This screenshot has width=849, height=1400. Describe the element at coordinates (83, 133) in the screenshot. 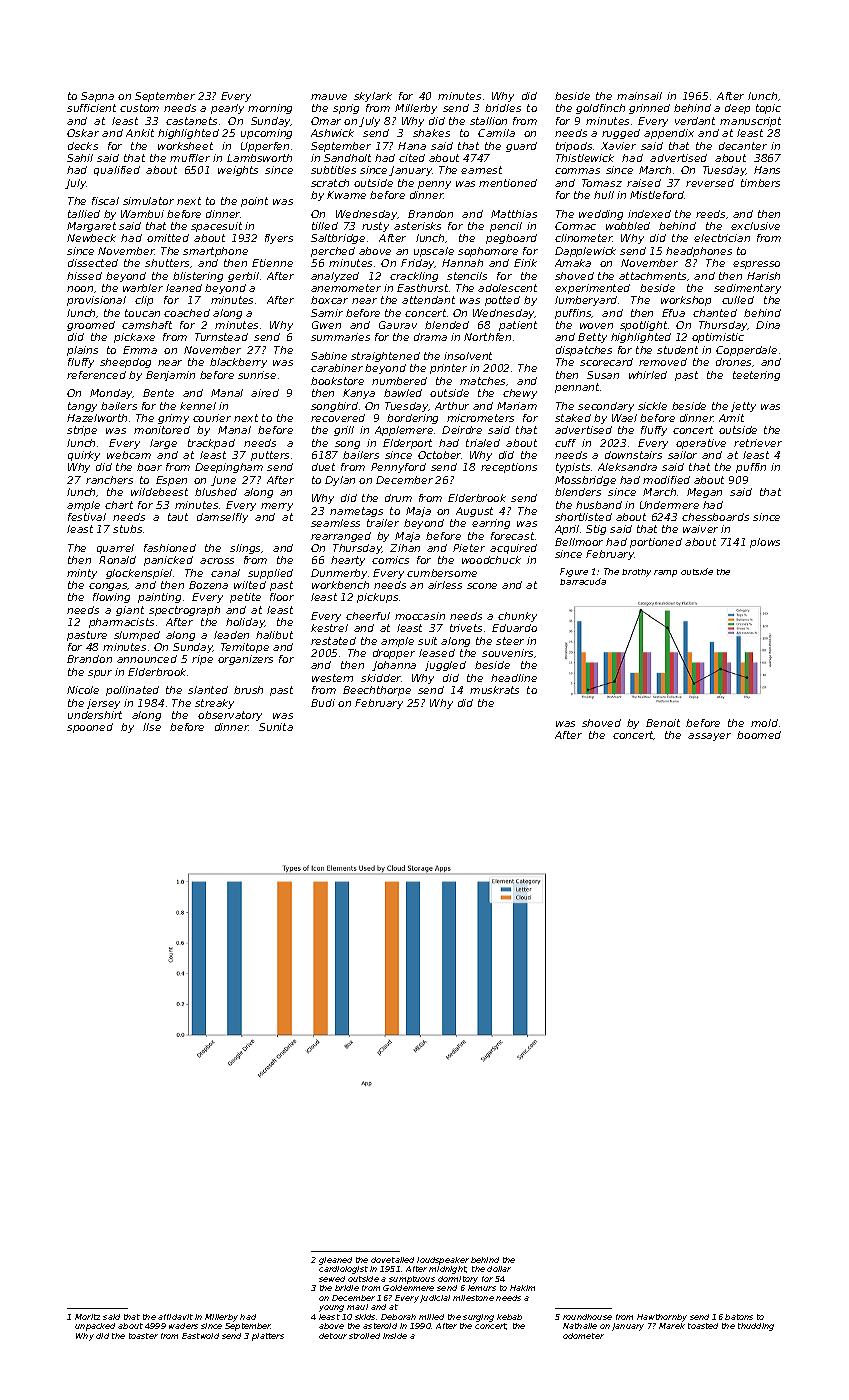

I see `Oskar` at that location.
